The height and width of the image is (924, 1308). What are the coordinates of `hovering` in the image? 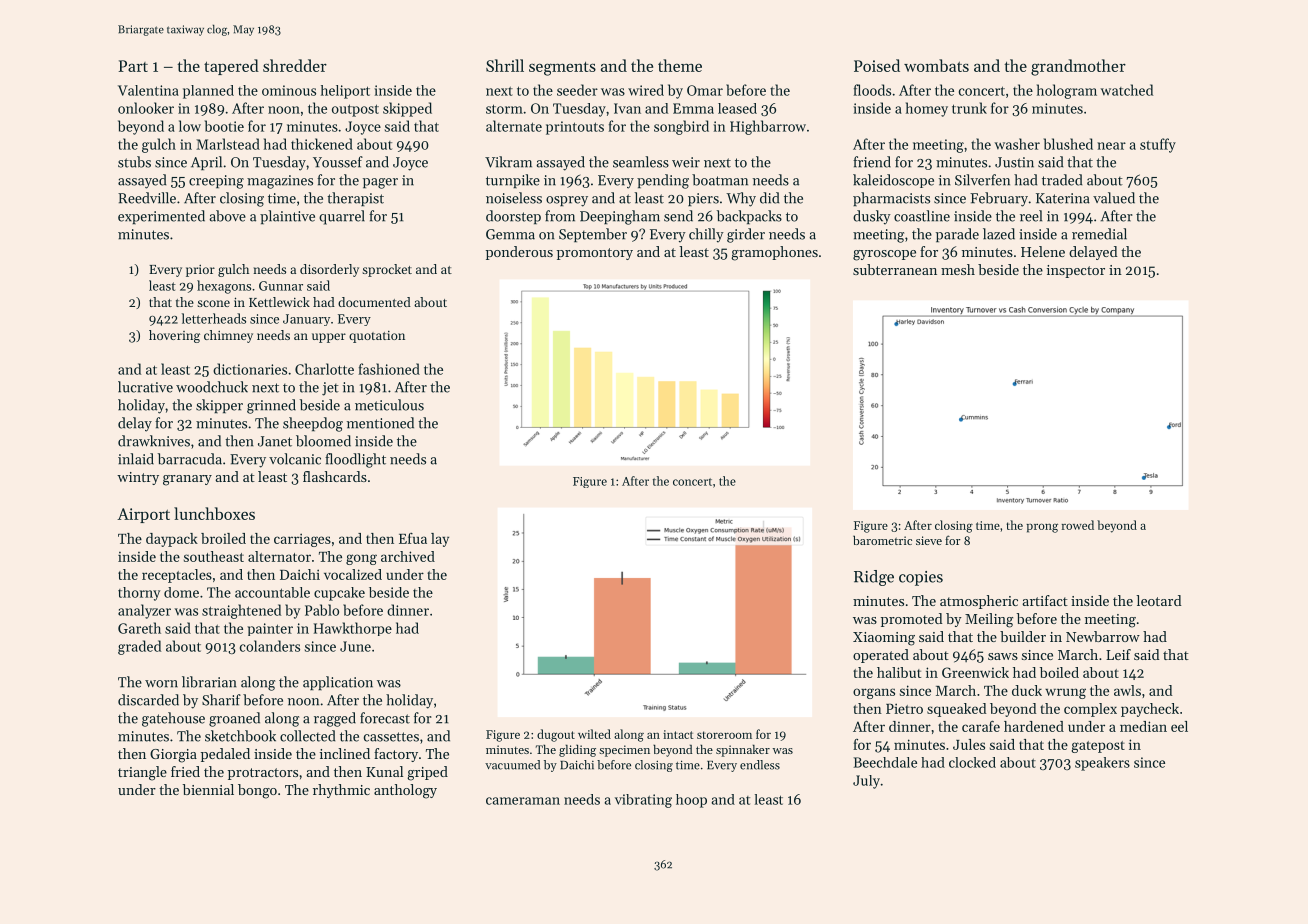 It's located at (174, 336).
